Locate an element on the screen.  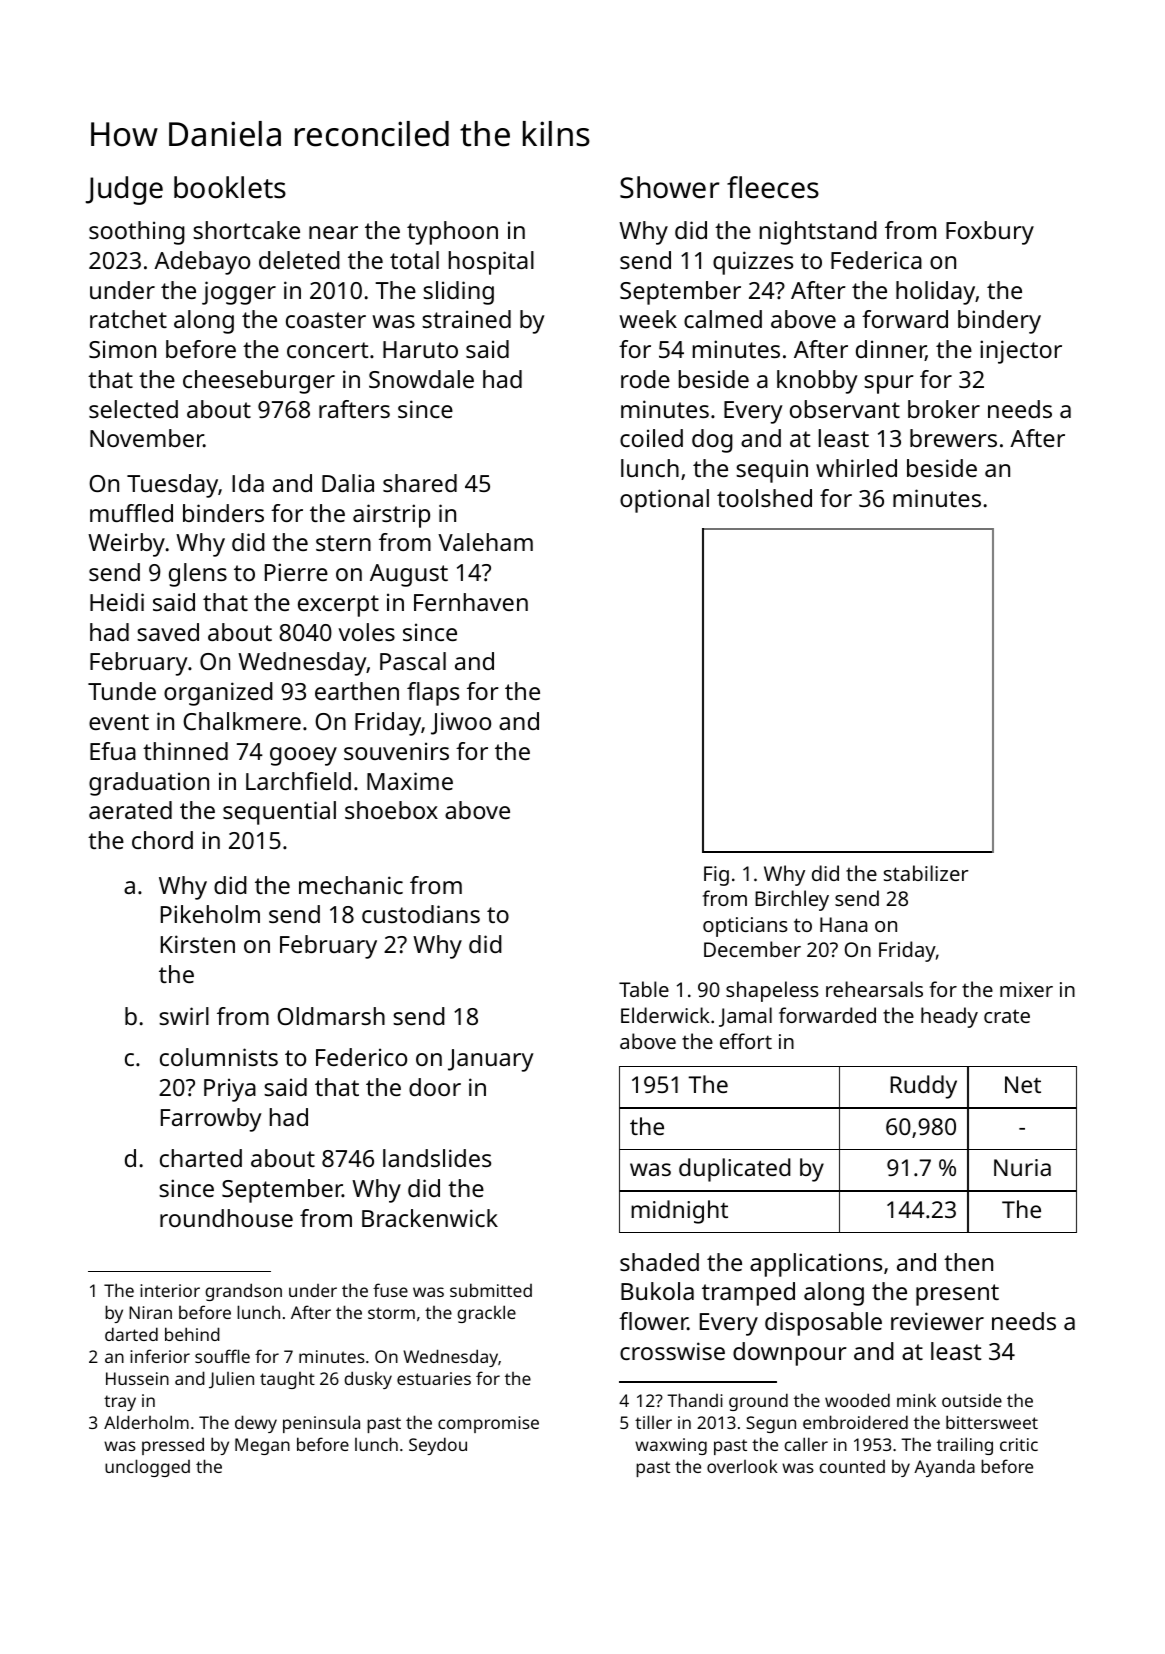
Shower is located at coordinates (669, 187).
